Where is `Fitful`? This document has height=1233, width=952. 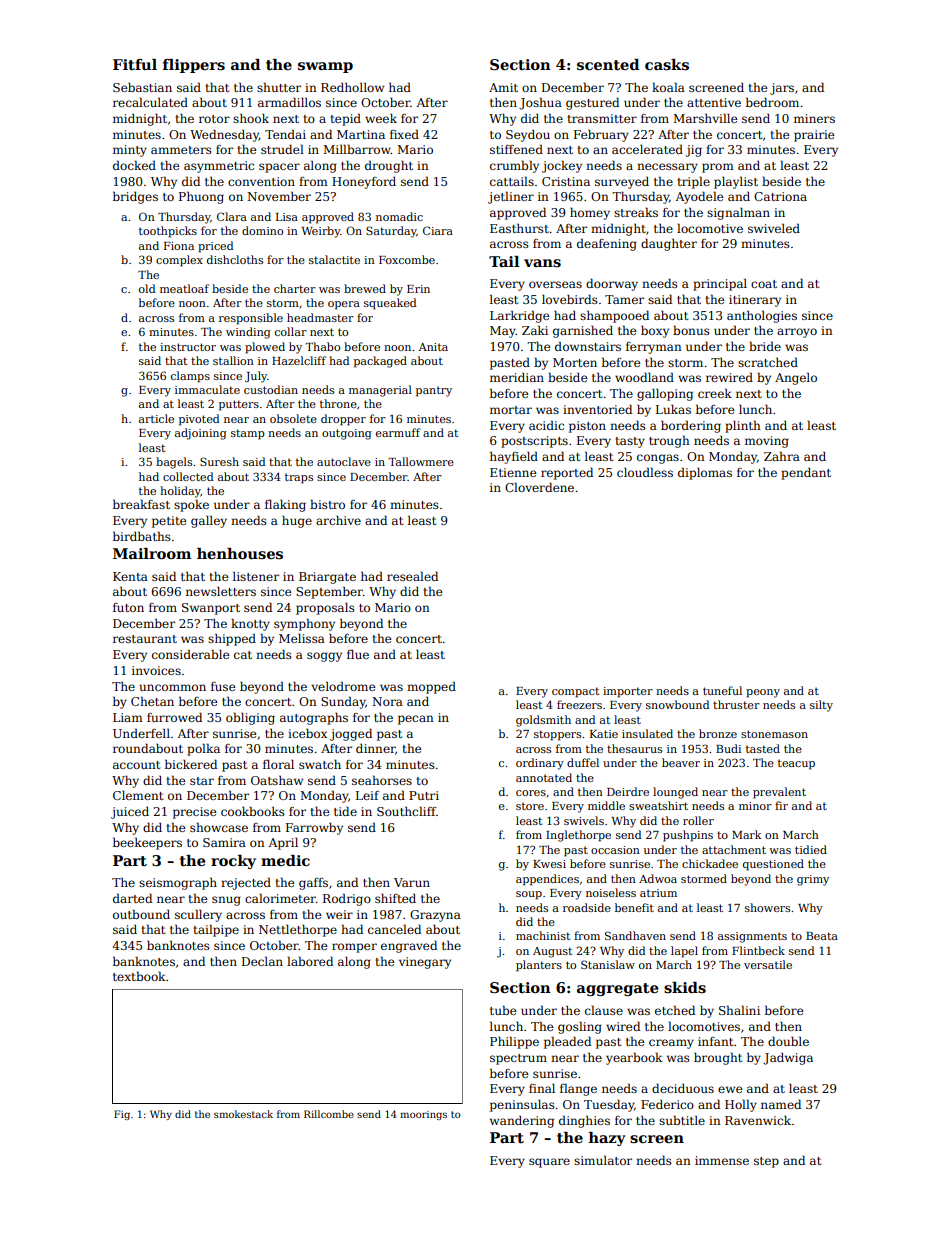
Fitful is located at coordinates (135, 64).
